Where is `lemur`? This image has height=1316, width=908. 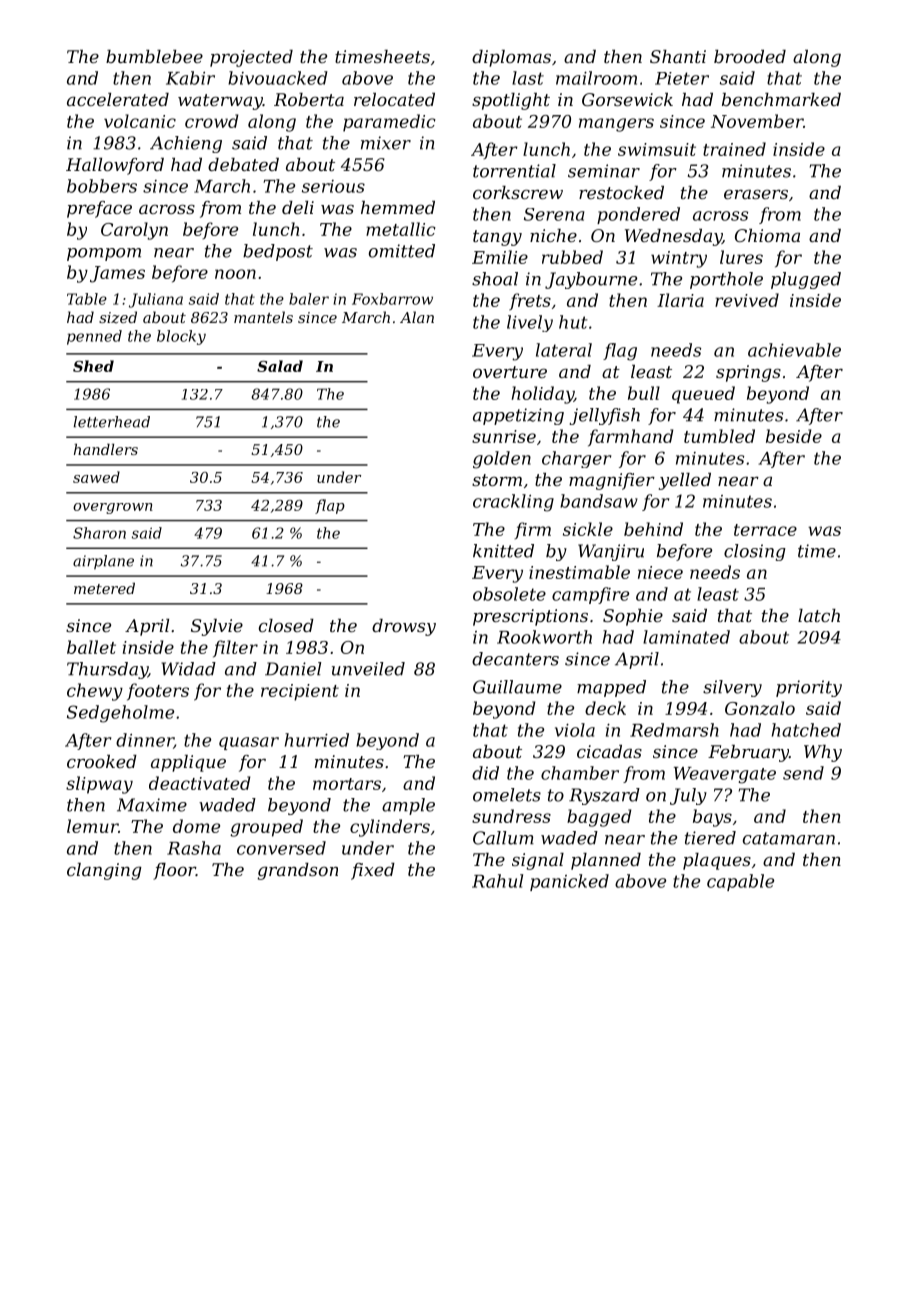
lemur is located at coordinates (92, 826).
